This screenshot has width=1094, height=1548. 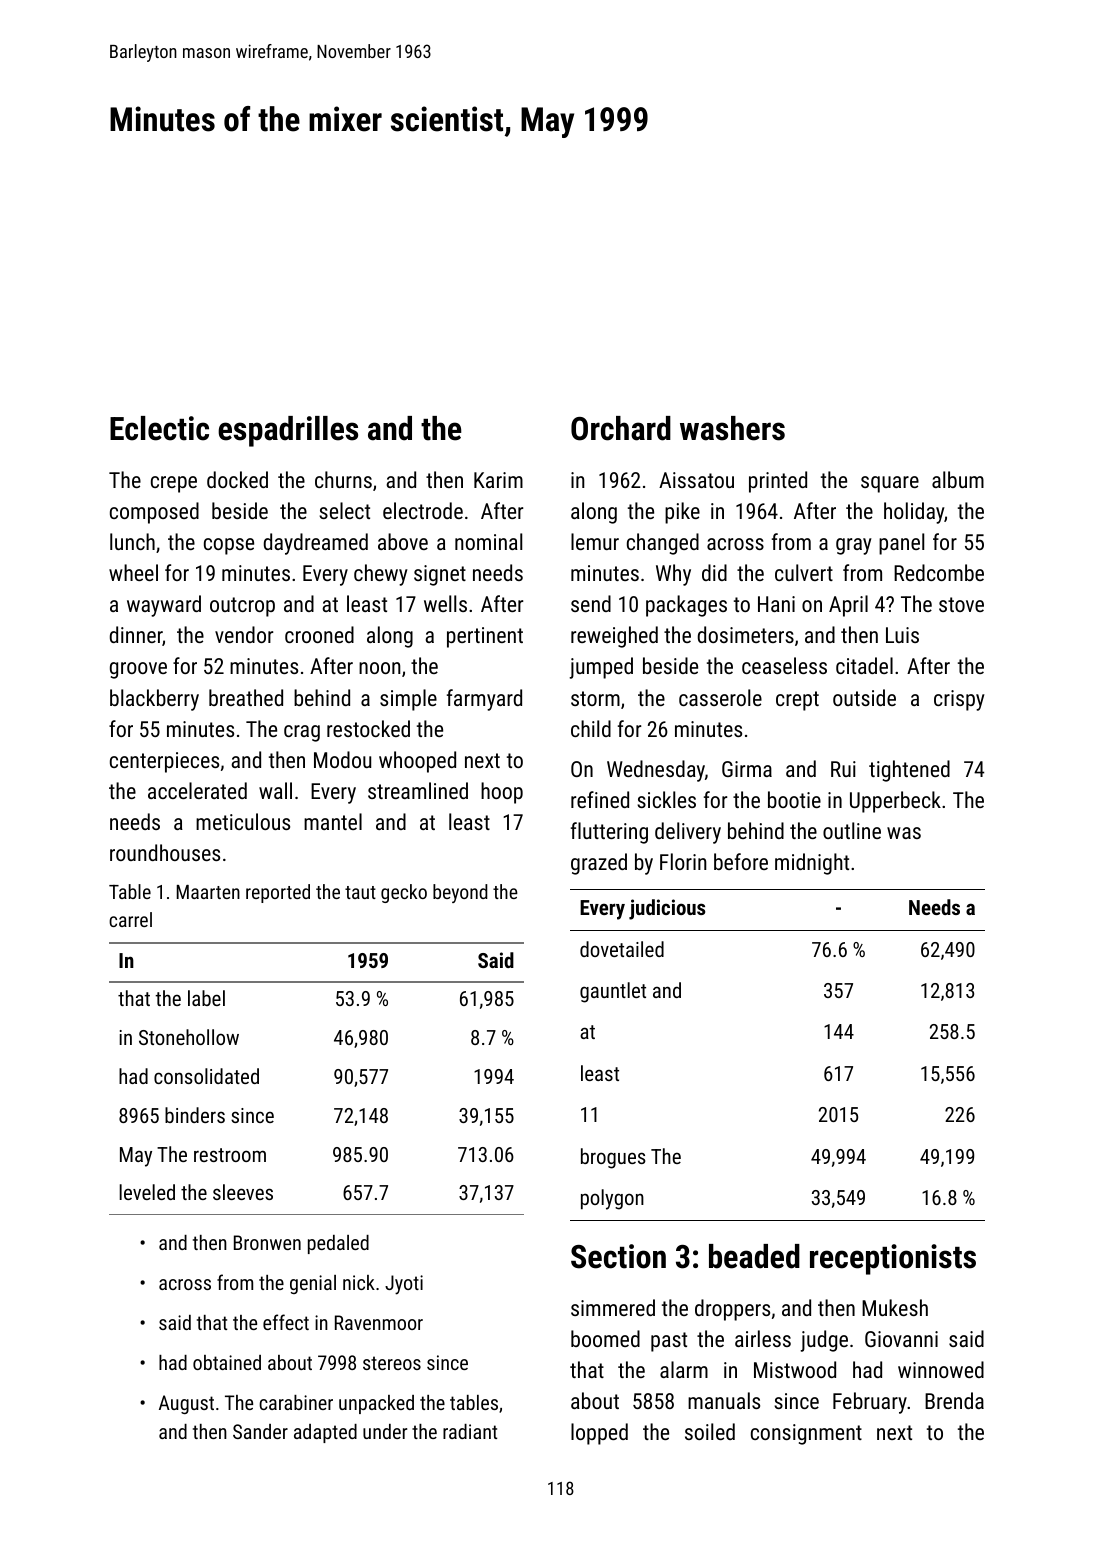 What do you see at coordinates (784, 665) in the screenshot?
I see `ceaseless` at bounding box center [784, 665].
